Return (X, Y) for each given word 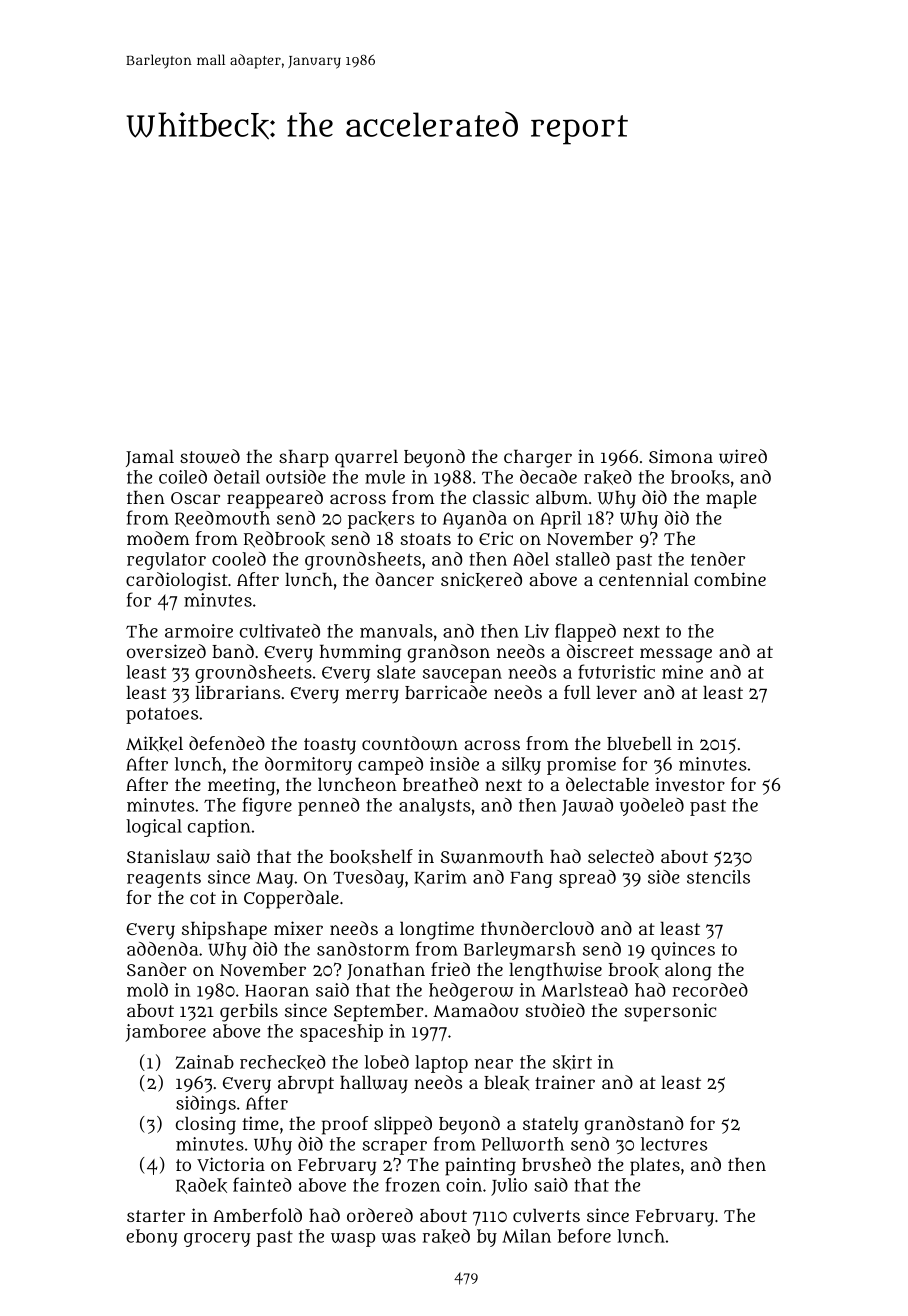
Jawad (587, 807)
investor (690, 784)
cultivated (280, 631)
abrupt (306, 1085)
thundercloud (537, 928)
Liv (537, 631)
